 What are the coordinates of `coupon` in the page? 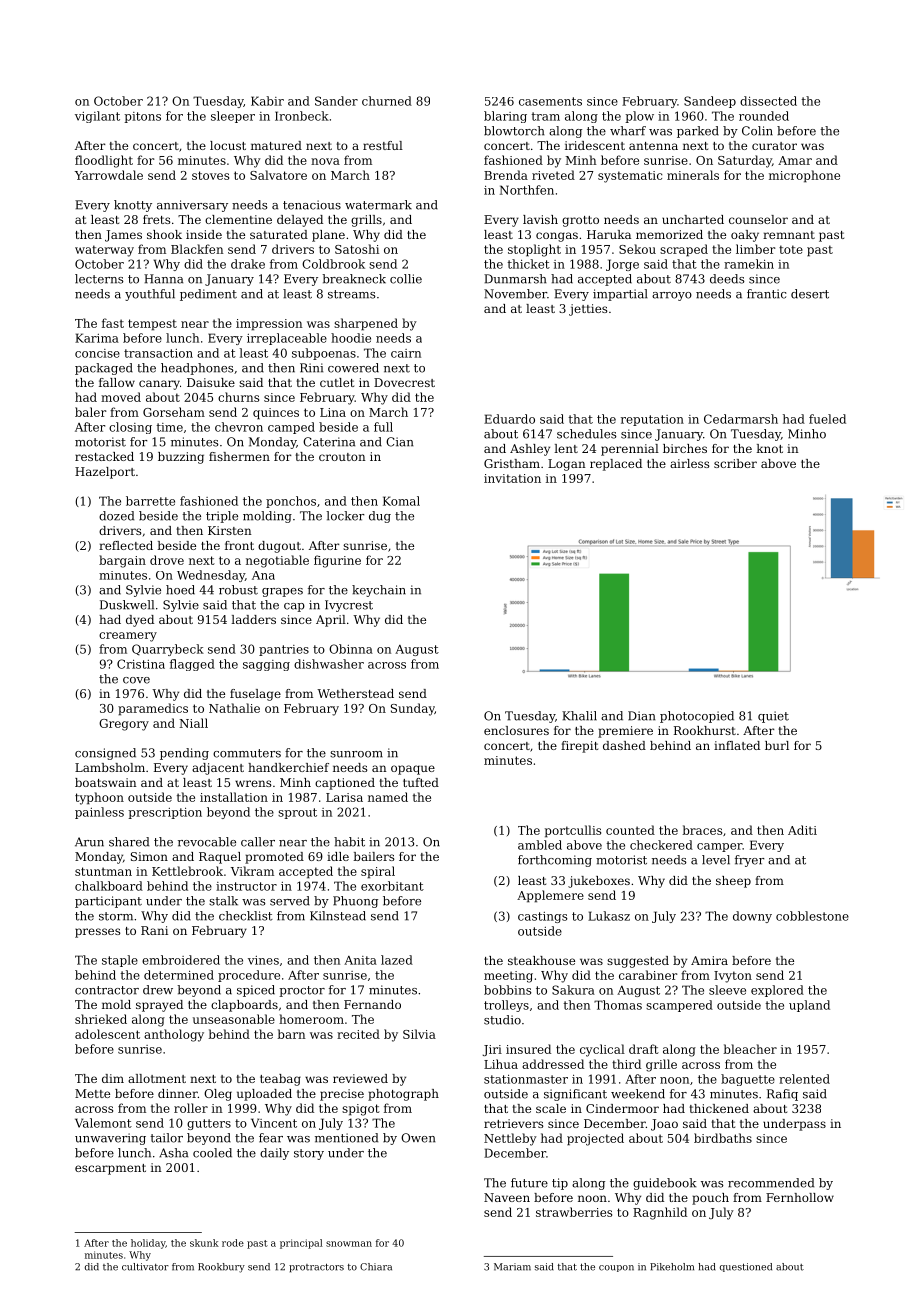 It's located at (616, 1268).
